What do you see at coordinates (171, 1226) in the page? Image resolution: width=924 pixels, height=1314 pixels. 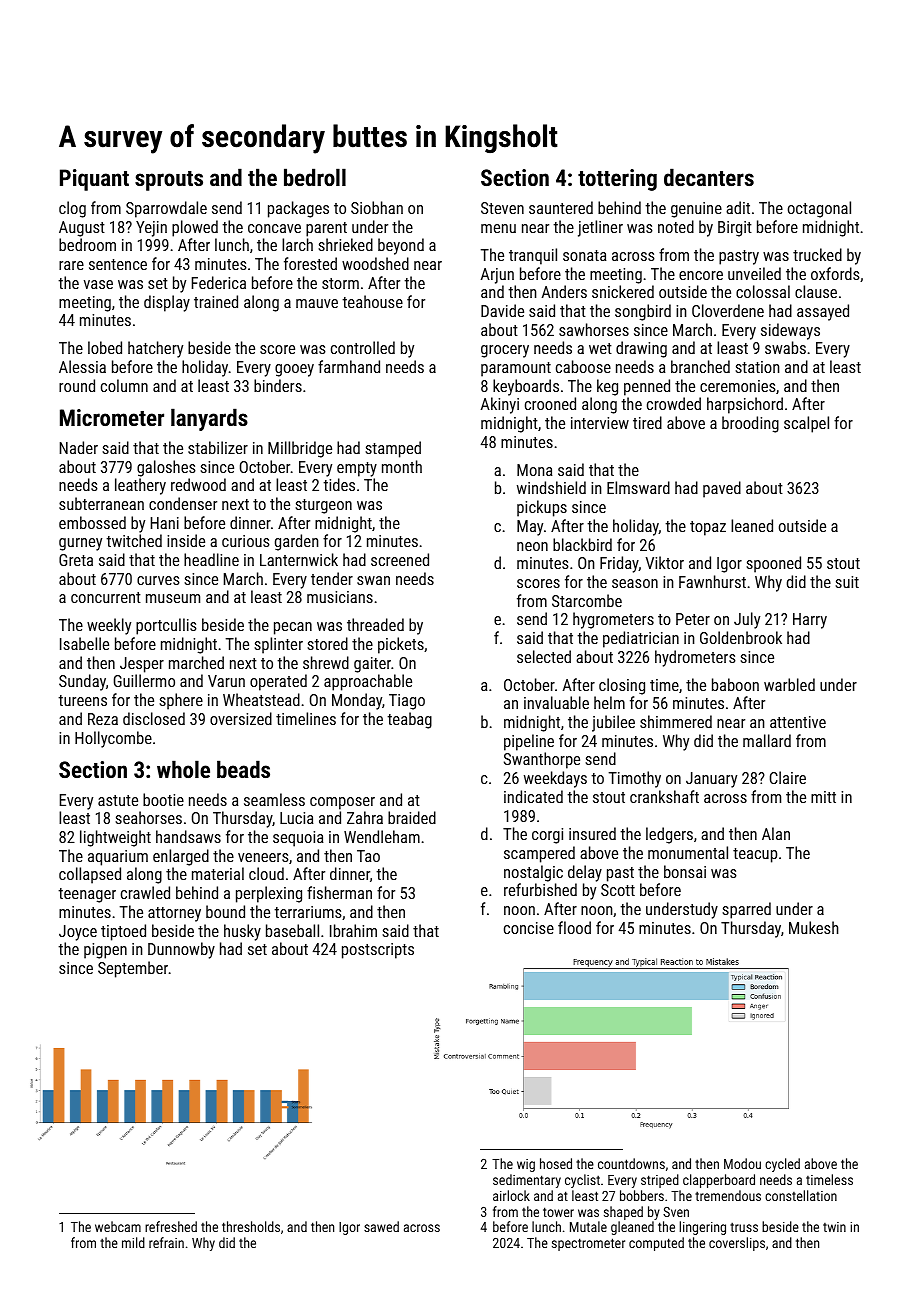 I see `refreshed` at bounding box center [171, 1226].
